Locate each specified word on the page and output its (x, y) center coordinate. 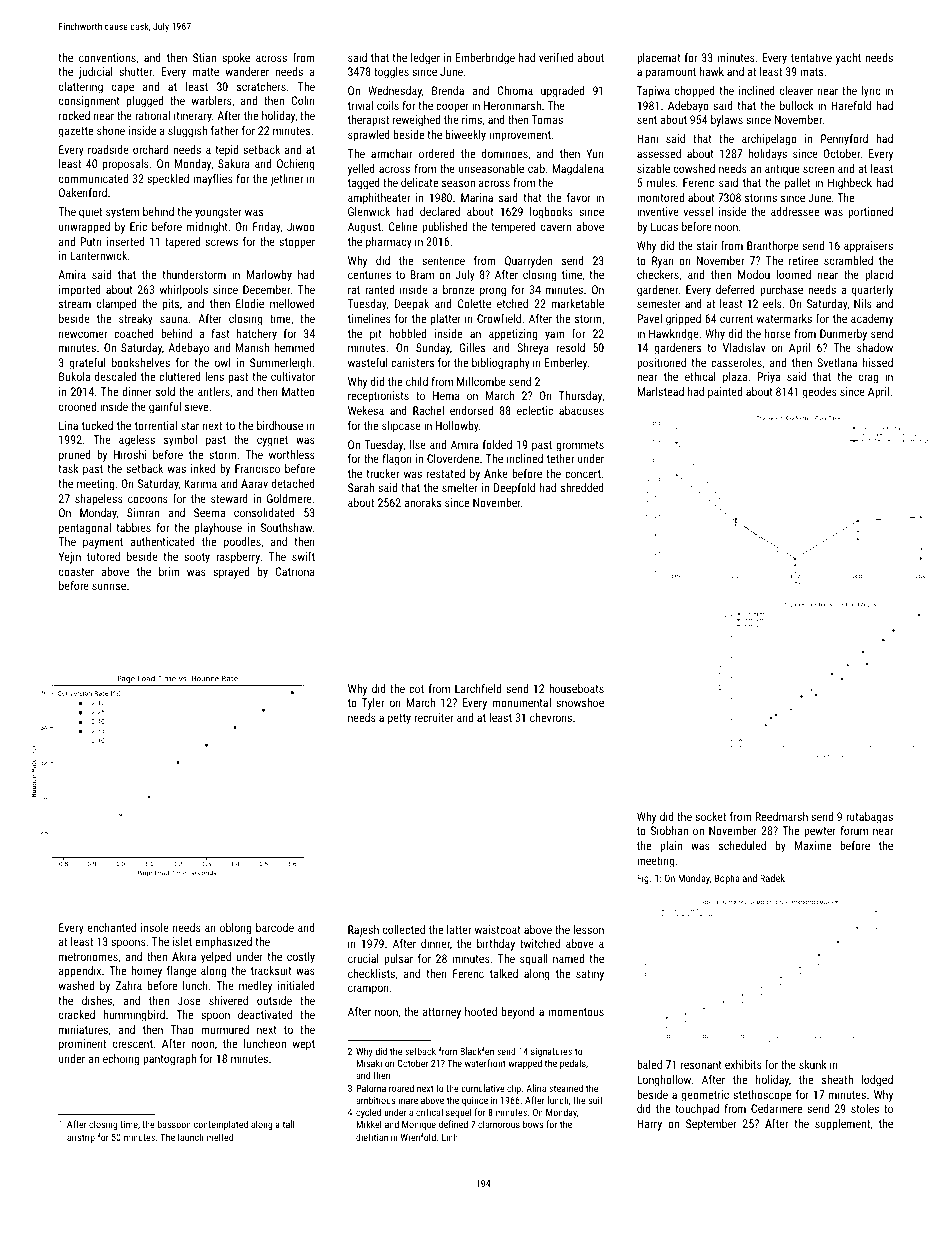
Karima (200, 483)
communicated (93, 178)
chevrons (551, 717)
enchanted (112, 927)
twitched (540, 943)
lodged (877, 1081)
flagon (397, 460)
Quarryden (528, 262)
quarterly (872, 291)
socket (710, 816)
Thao (182, 1029)
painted (725, 393)
